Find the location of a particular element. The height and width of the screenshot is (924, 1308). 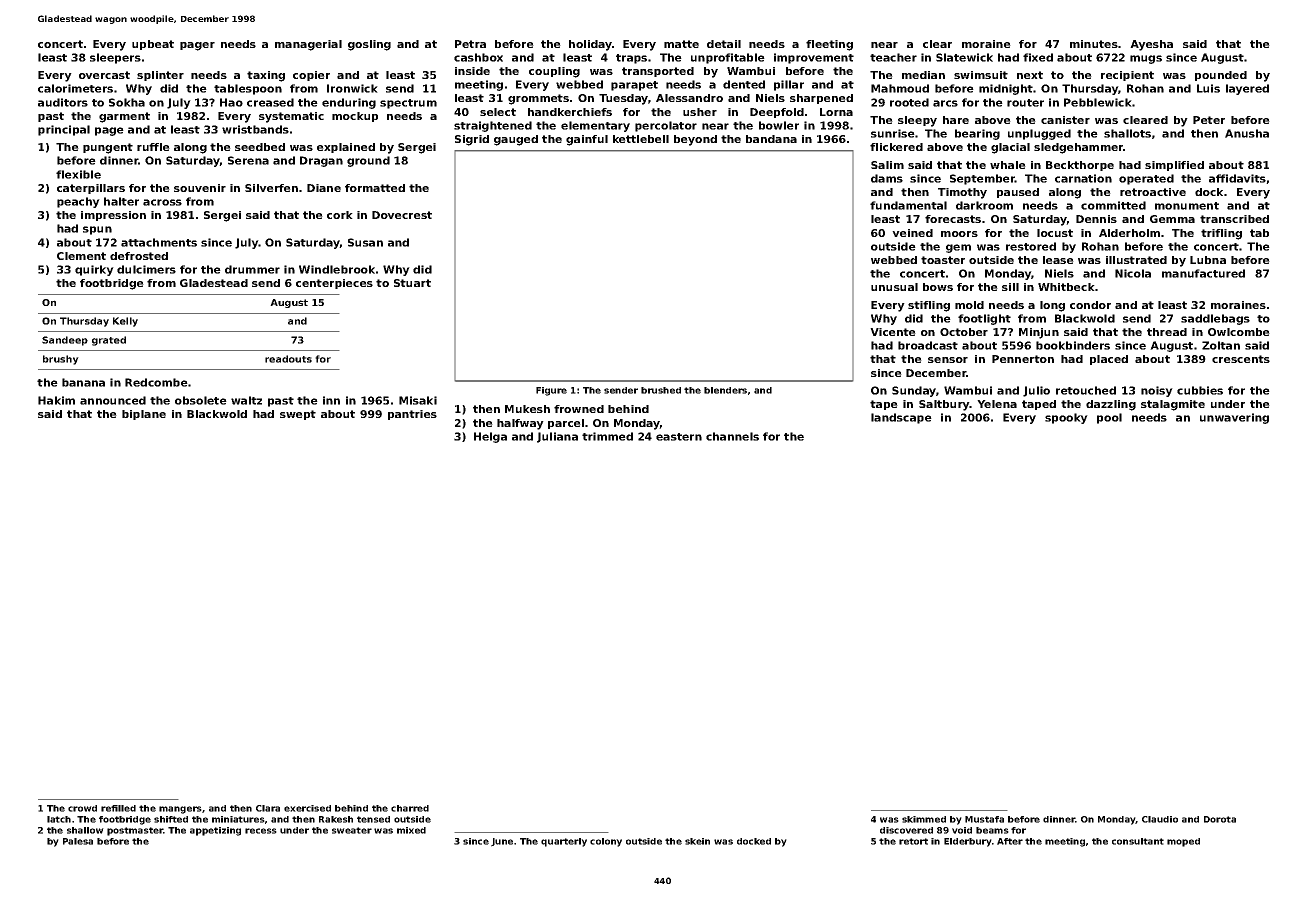

unwavering is located at coordinates (1234, 418).
